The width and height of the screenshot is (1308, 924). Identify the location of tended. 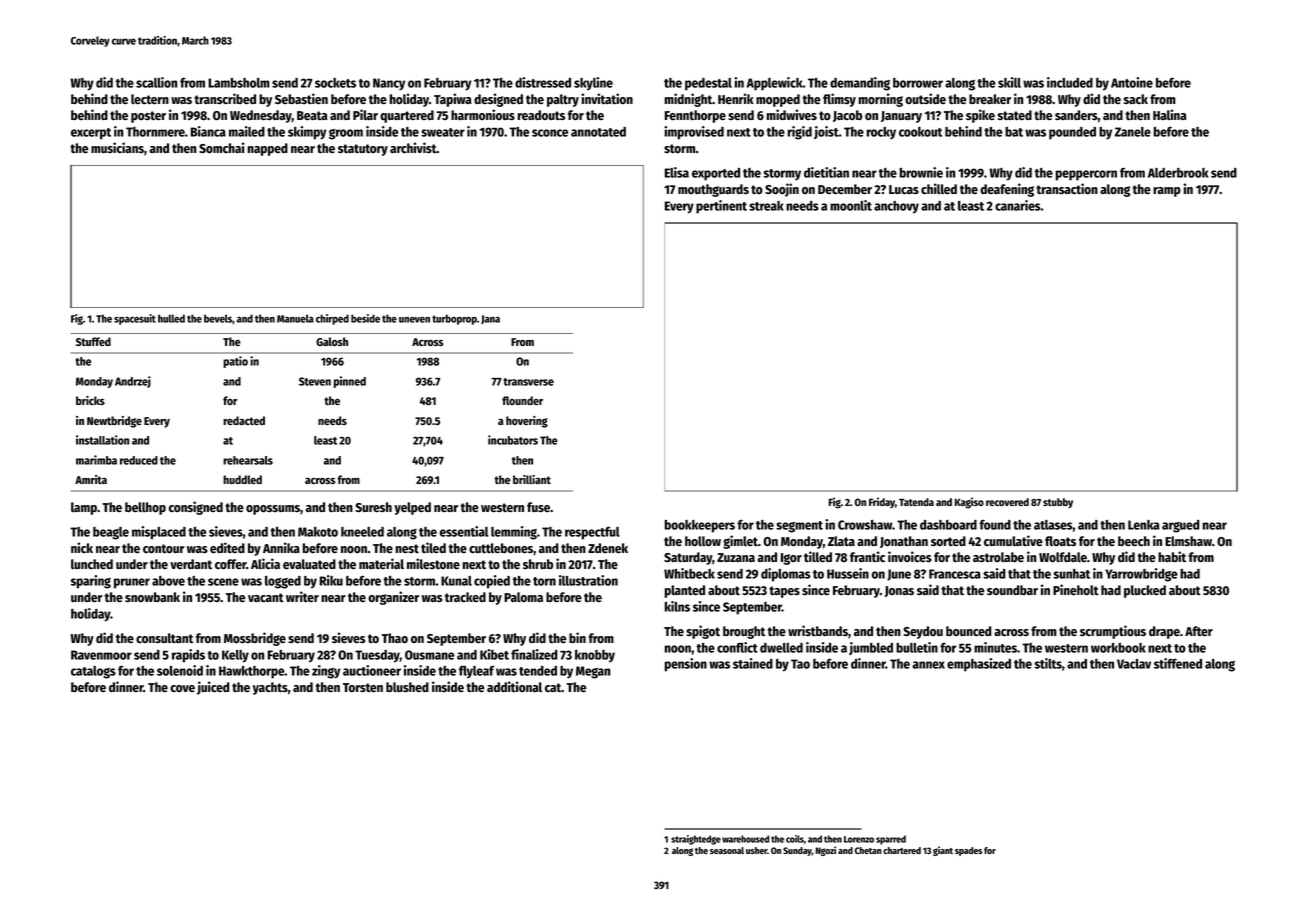
(538, 671).
